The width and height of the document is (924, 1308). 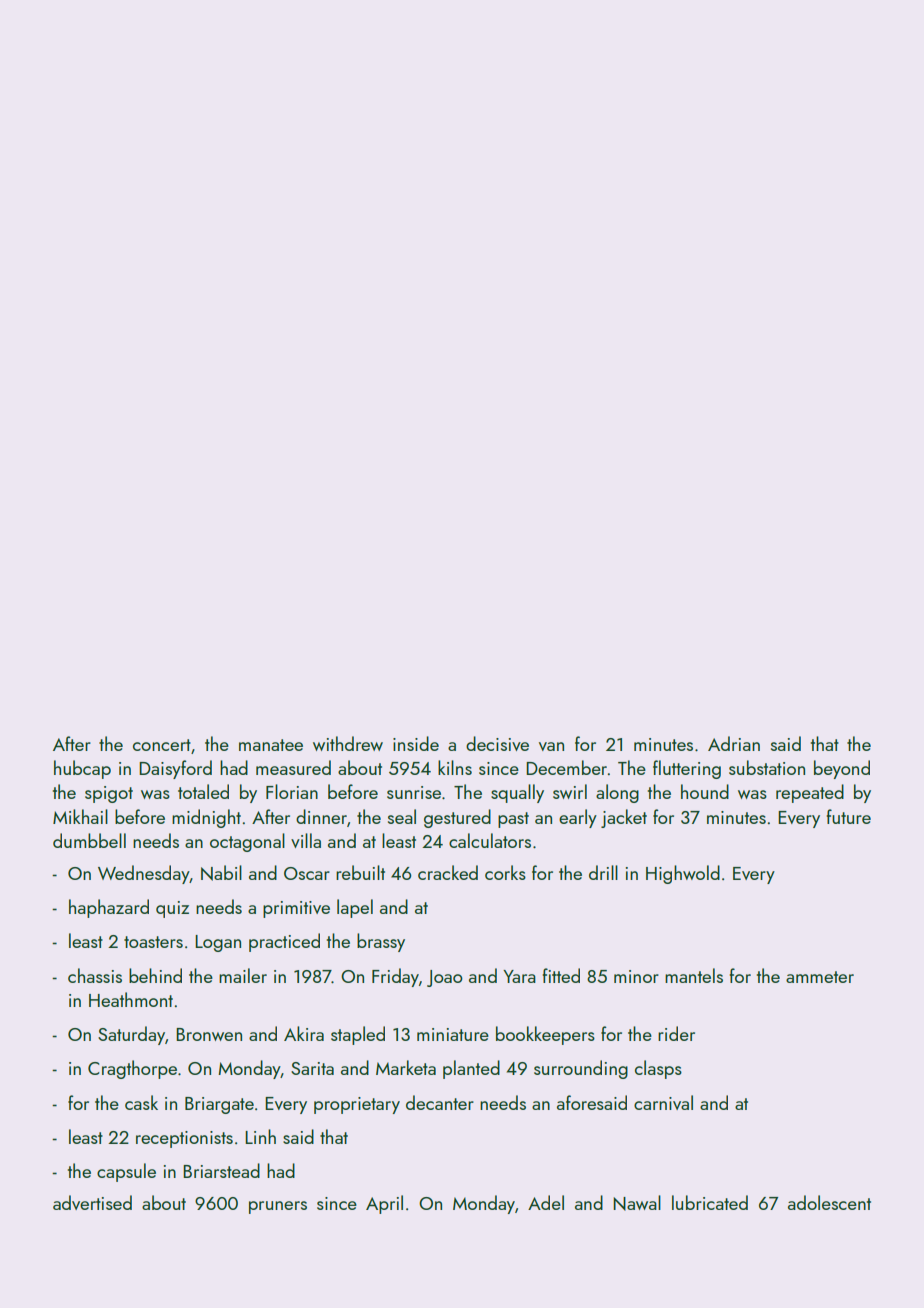 I want to click on clasps, so click(x=658, y=1069).
